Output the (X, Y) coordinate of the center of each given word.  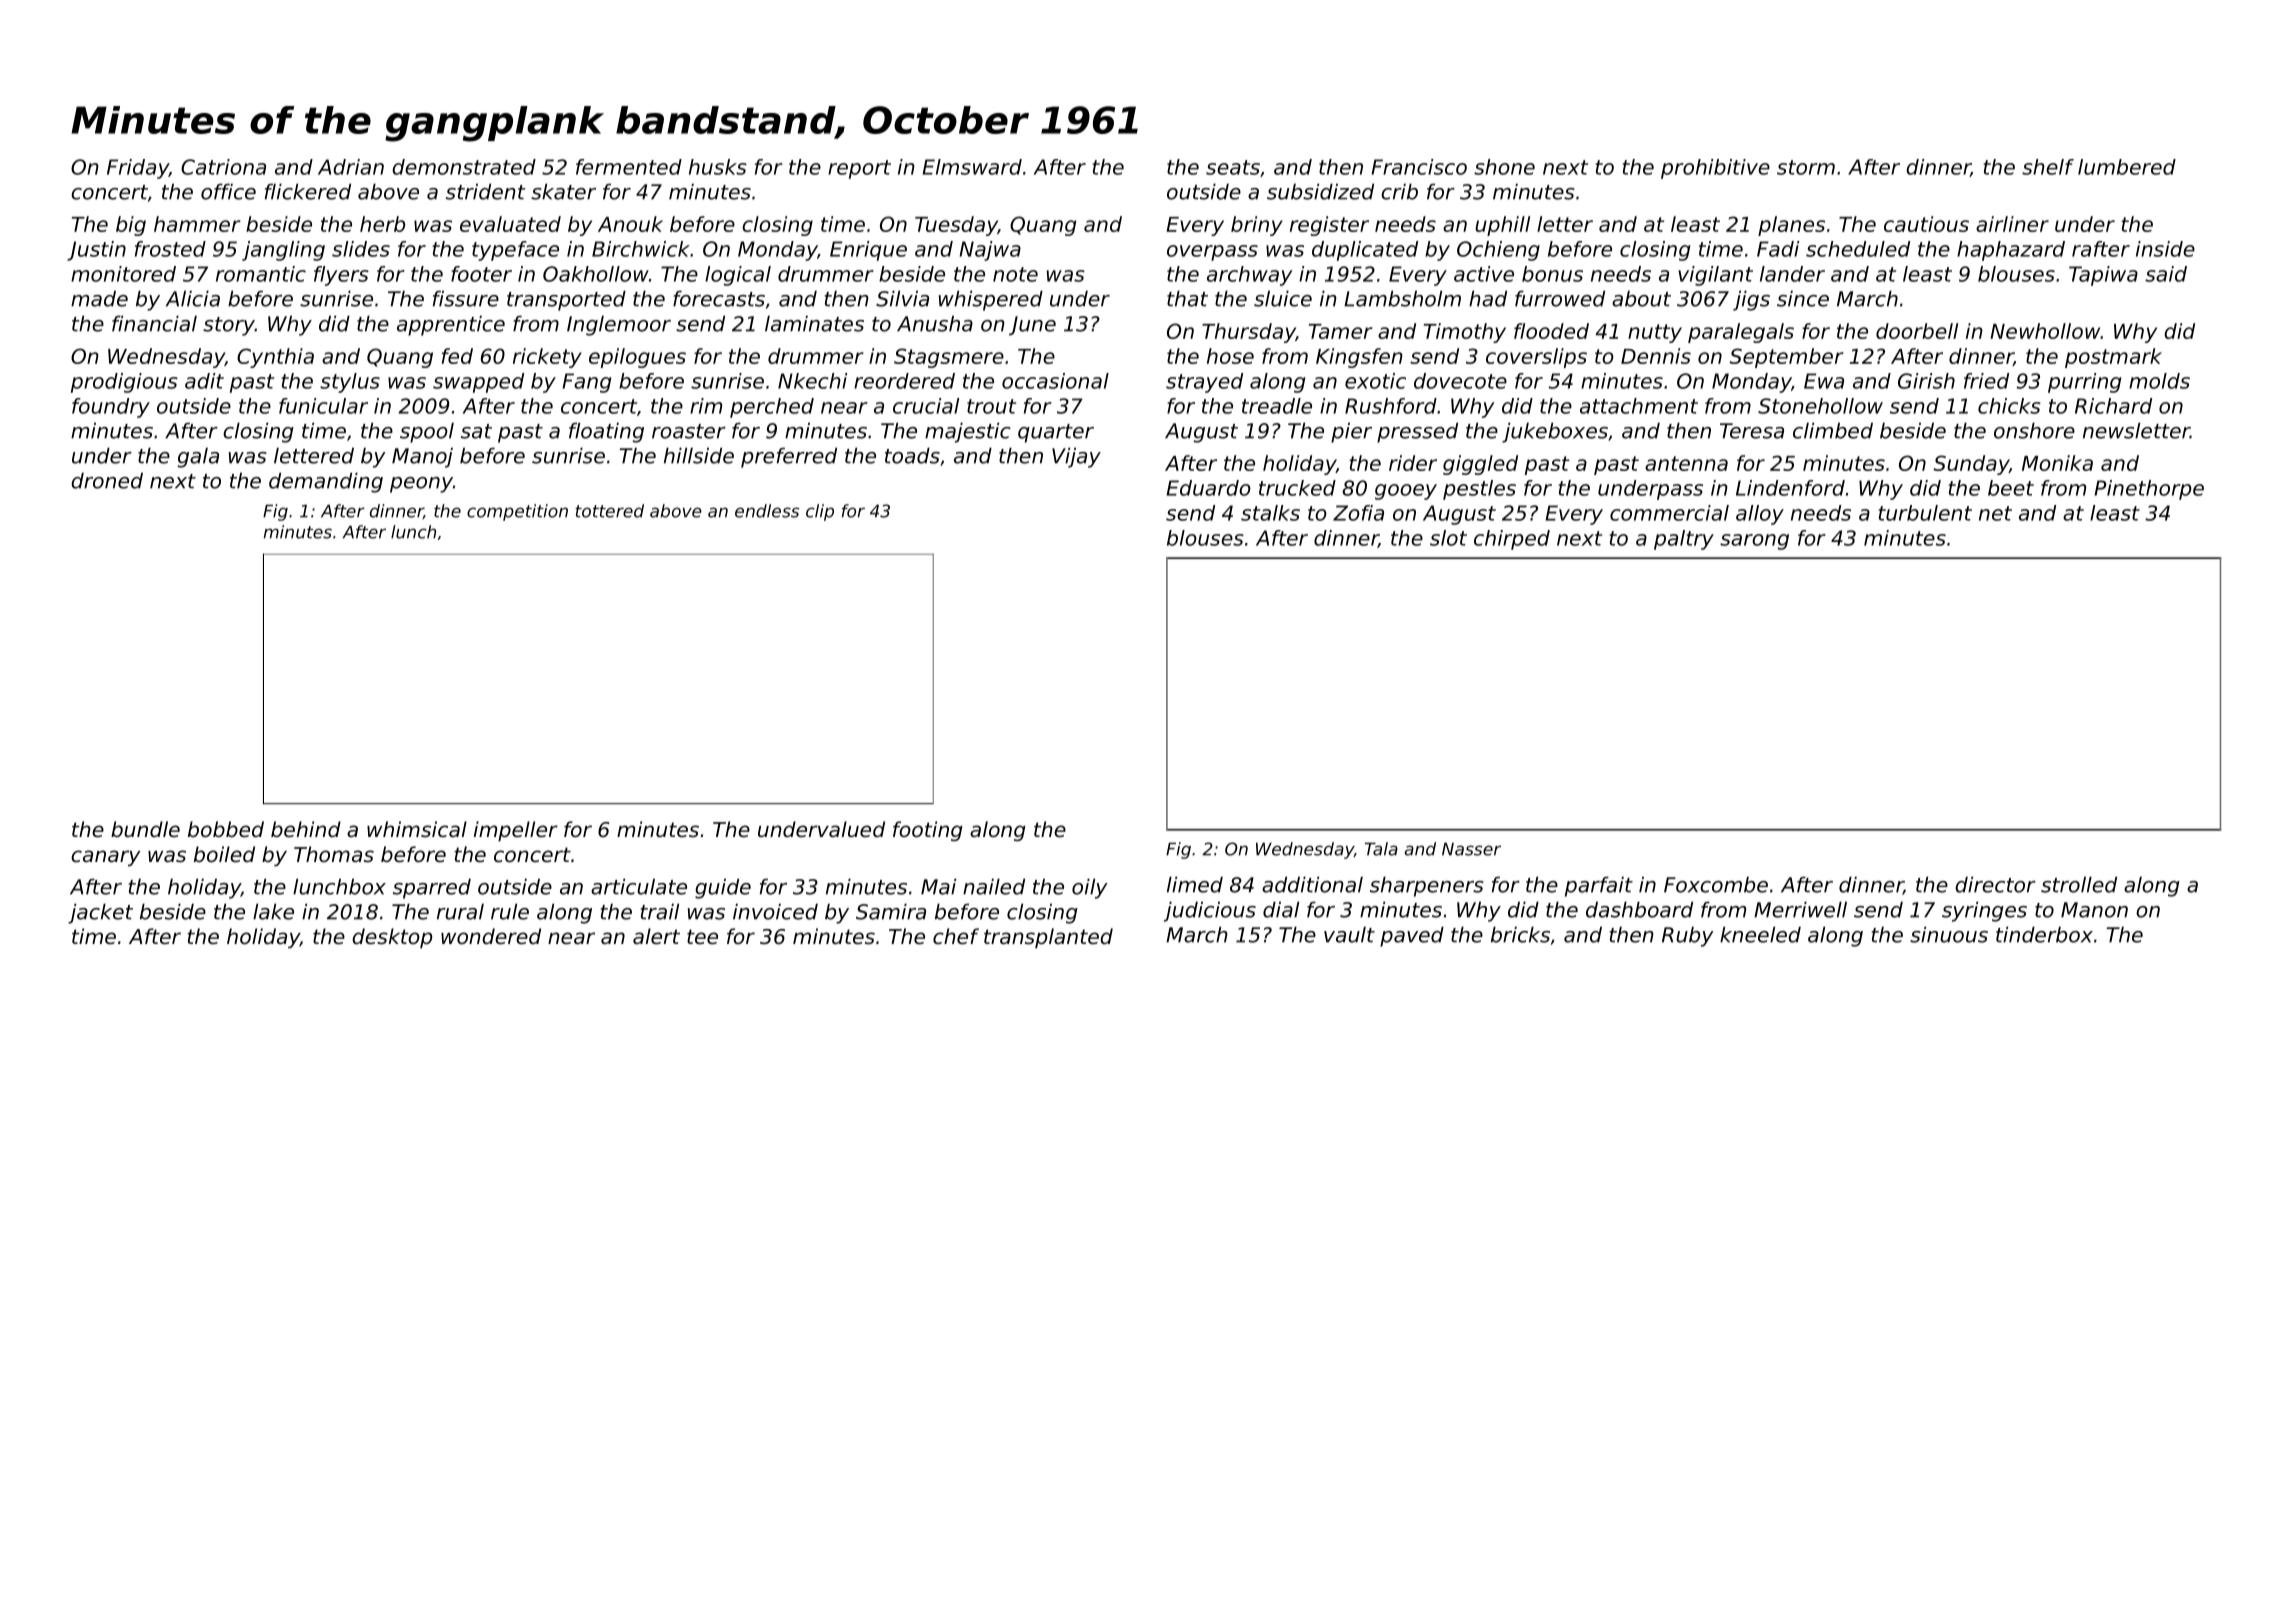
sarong (1754, 542)
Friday (138, 169)
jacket (100, 913)
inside (2165, 249)
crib (1399, 191)
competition (517, 512)
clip (820, 512)
